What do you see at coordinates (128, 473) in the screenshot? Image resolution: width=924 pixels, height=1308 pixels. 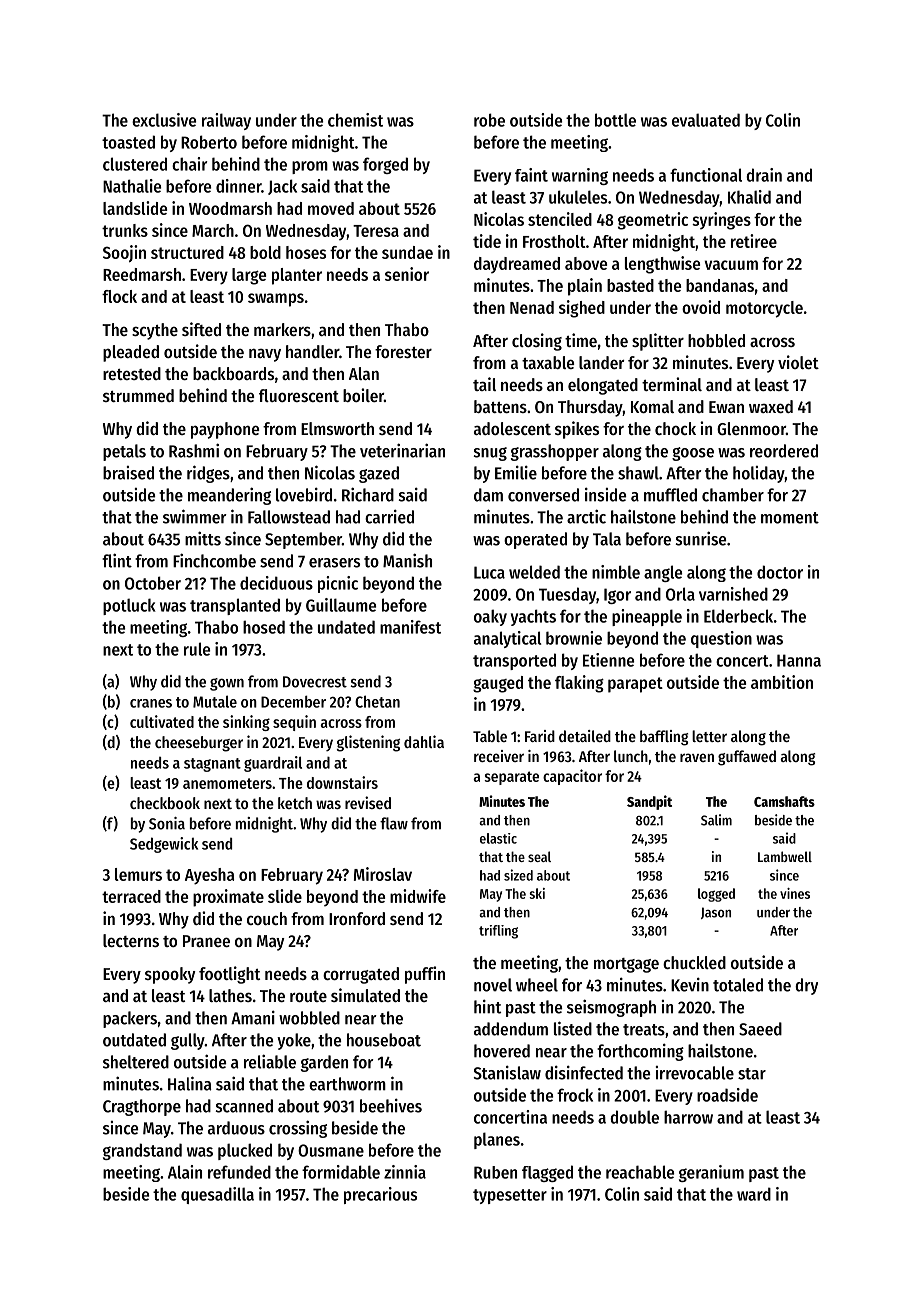 I see `braised` at bounding box center [128, 473].
